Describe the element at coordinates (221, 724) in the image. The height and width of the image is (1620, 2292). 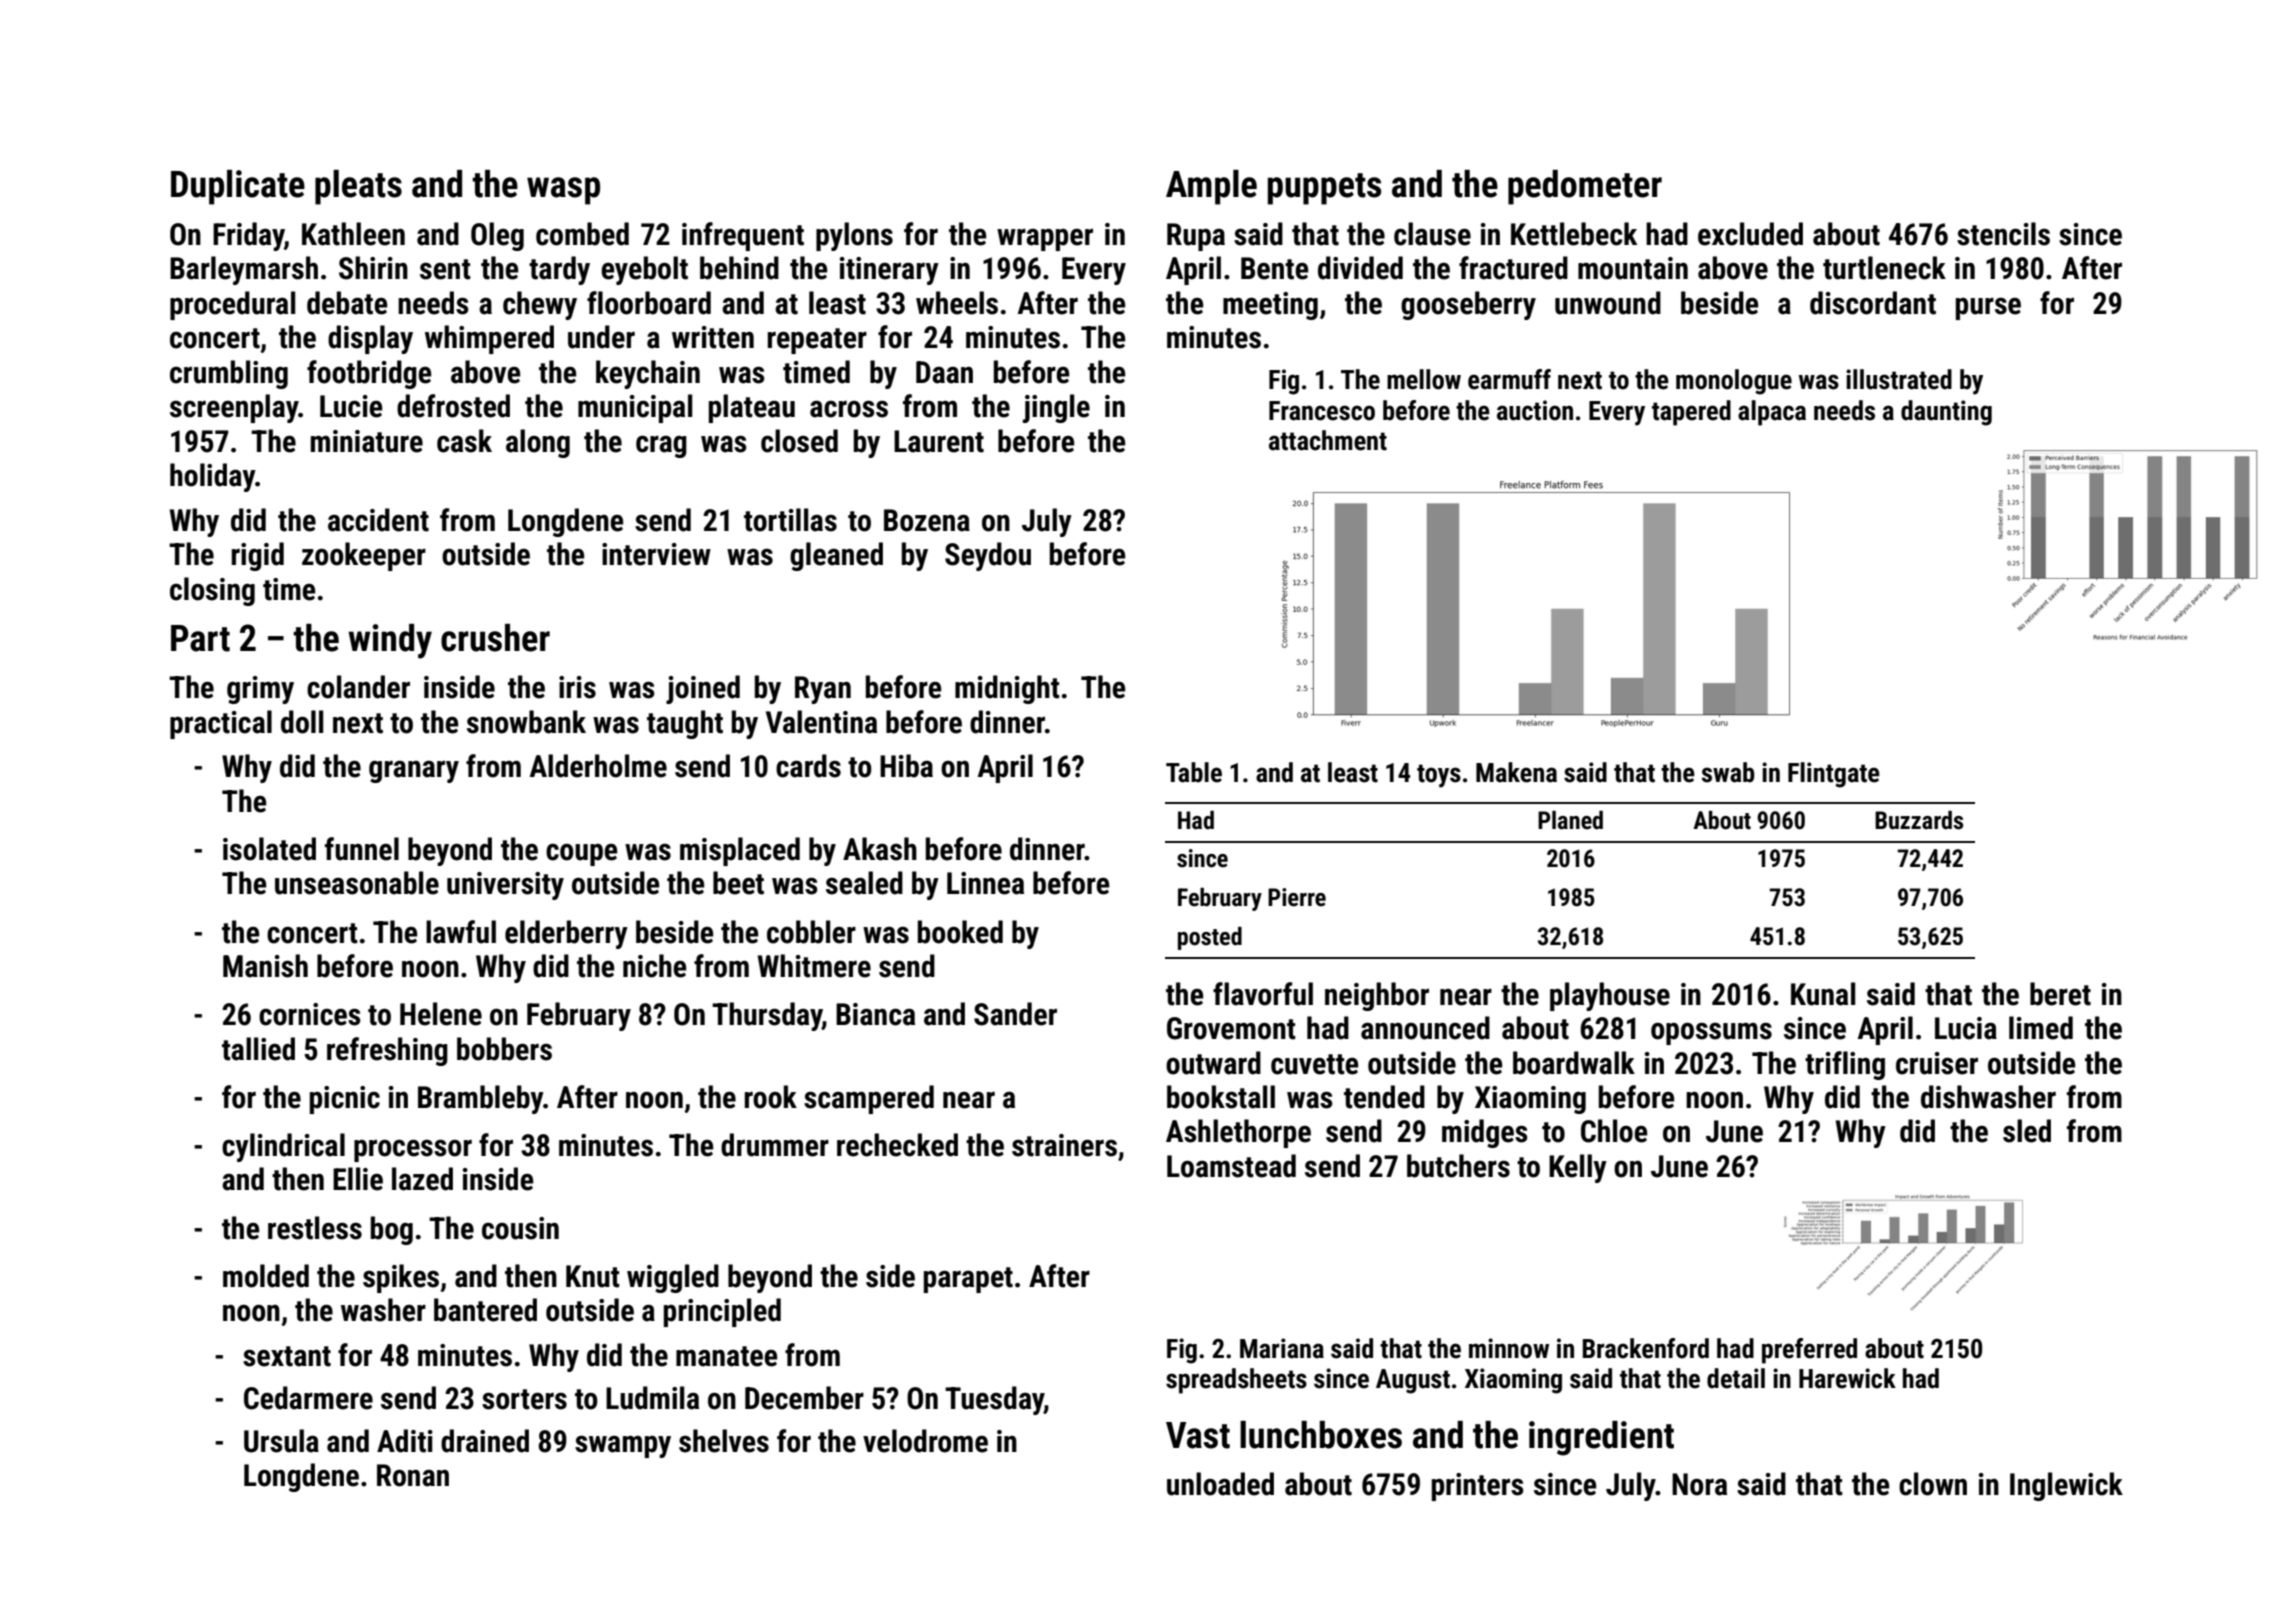
I see `practical` at that location.
